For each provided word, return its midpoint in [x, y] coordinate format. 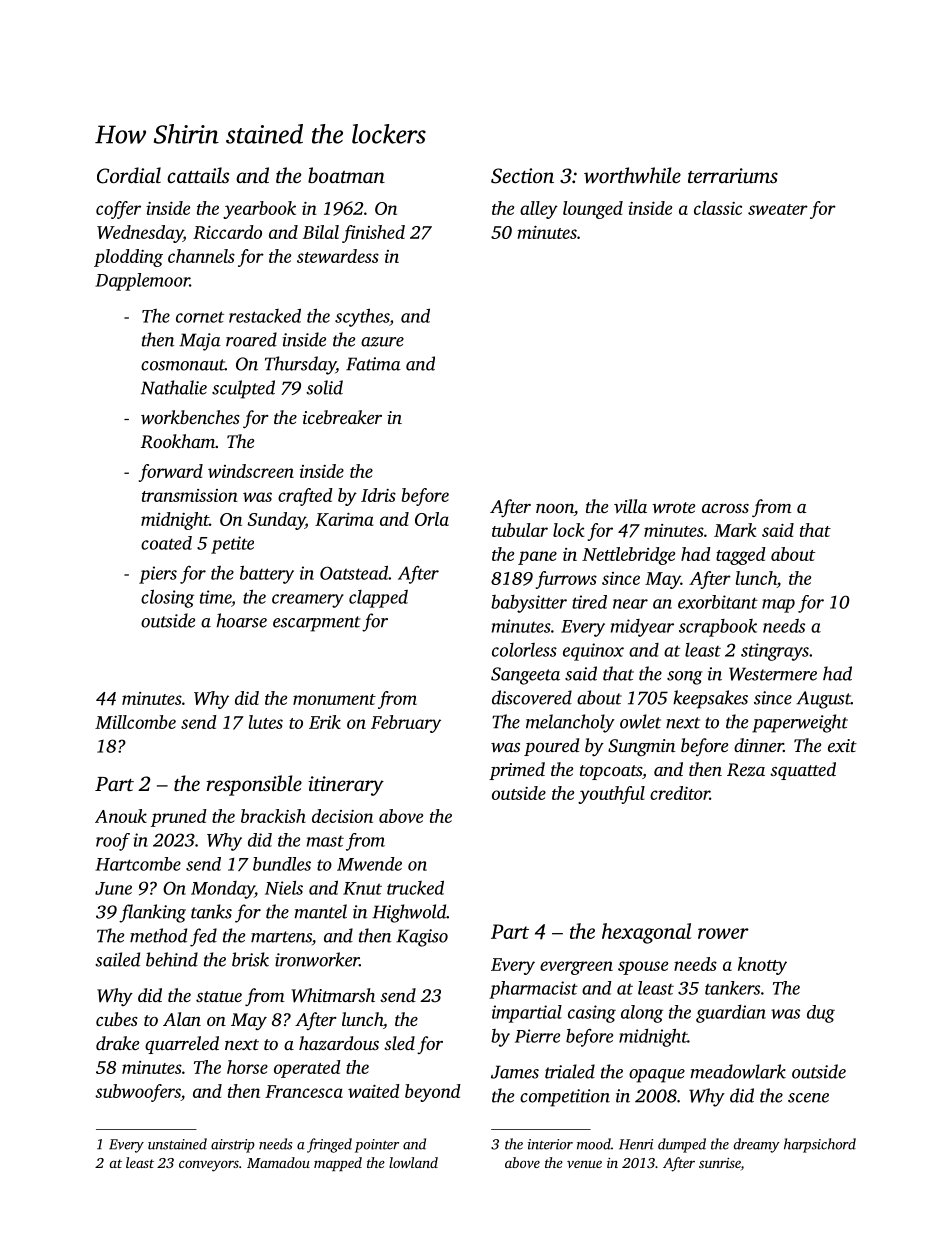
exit [842, 745]
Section [522, 176]
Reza [746, 770]
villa [630, 506]
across [725, 508]
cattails [198, 175]
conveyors [209, 1166]
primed [517, 771]
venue [584, 1164]
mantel [320, 911]
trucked [415, 887]
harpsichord [820, 1145]
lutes [266, 722]
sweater [778, 209]
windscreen [251, 471]
